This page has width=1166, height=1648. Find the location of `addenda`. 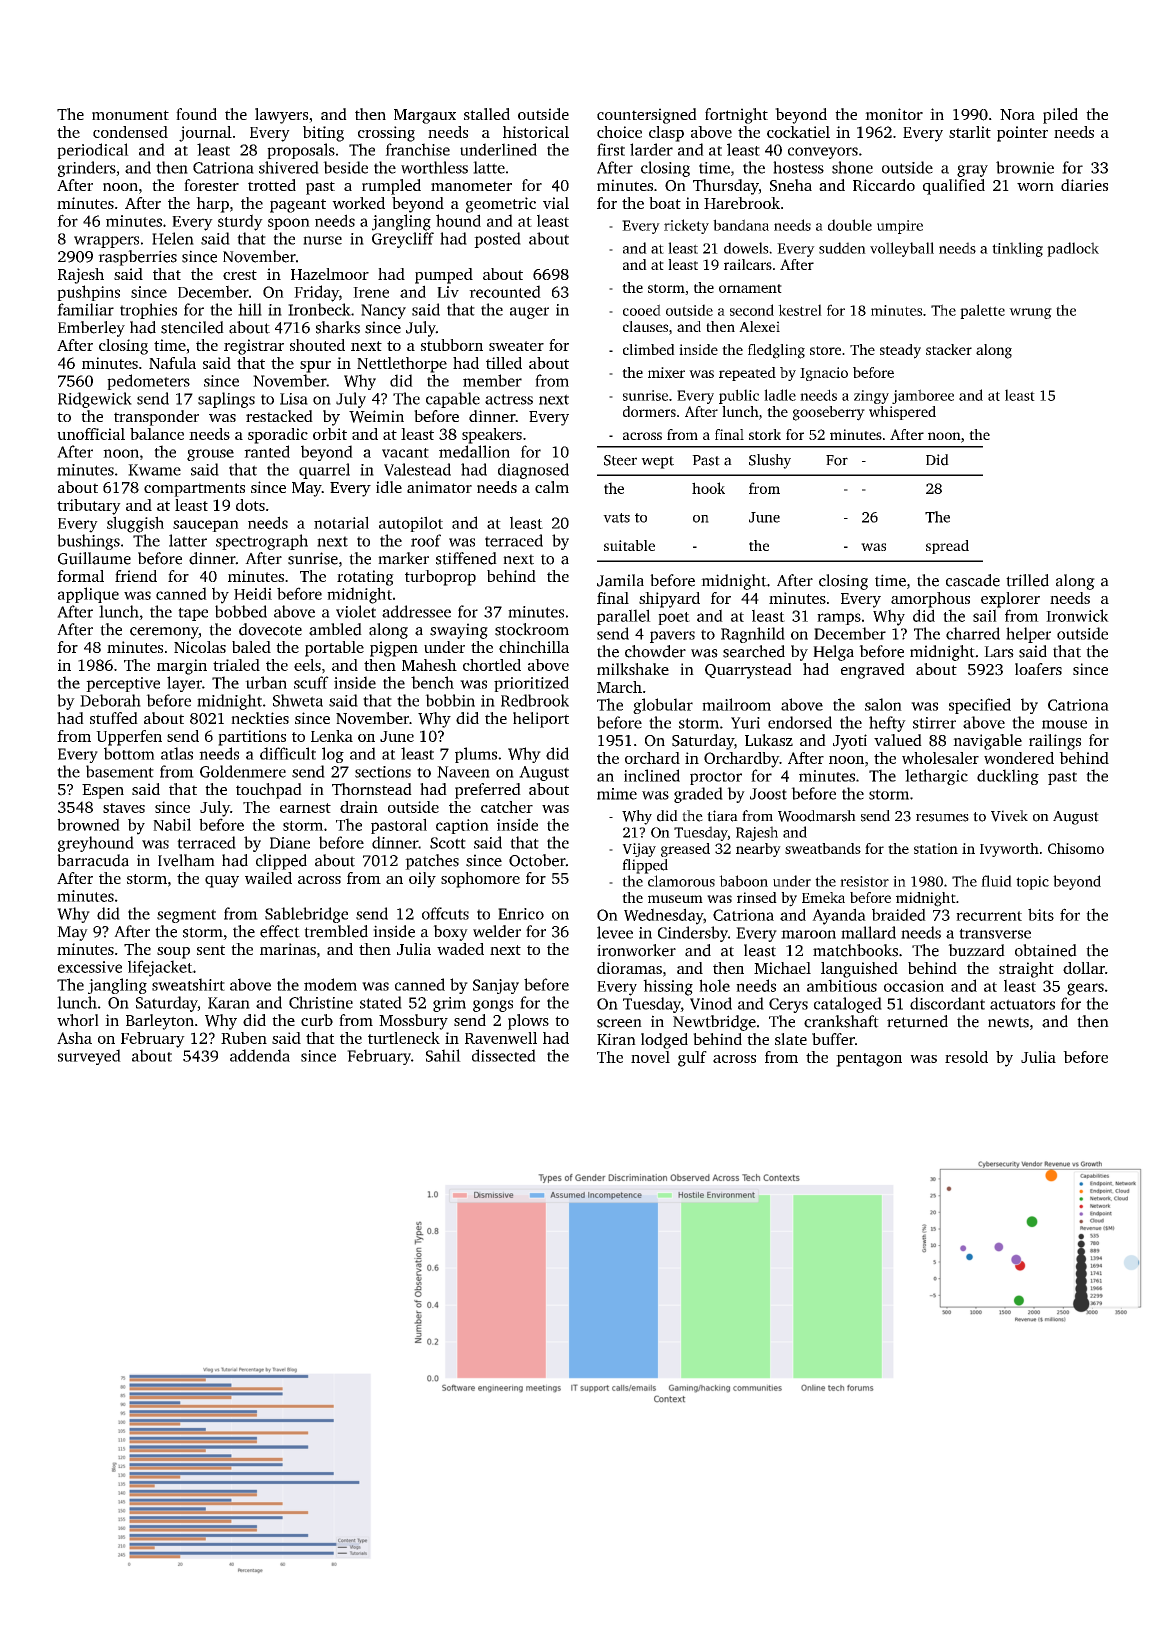

addenda is located at coordinates (260, 1055).
